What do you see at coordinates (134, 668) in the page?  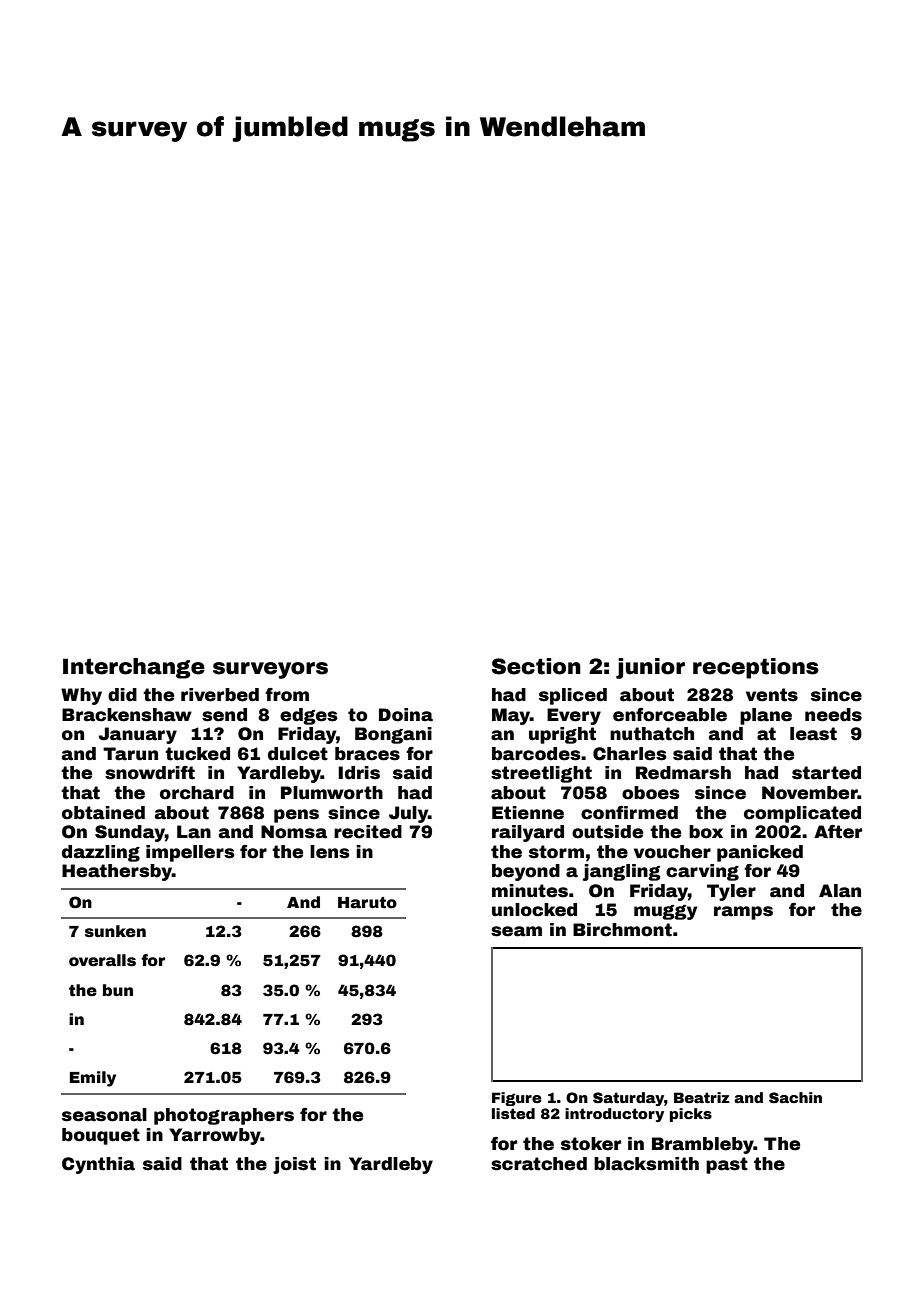 I see `Interchange` at bounding box center [134, 668].
